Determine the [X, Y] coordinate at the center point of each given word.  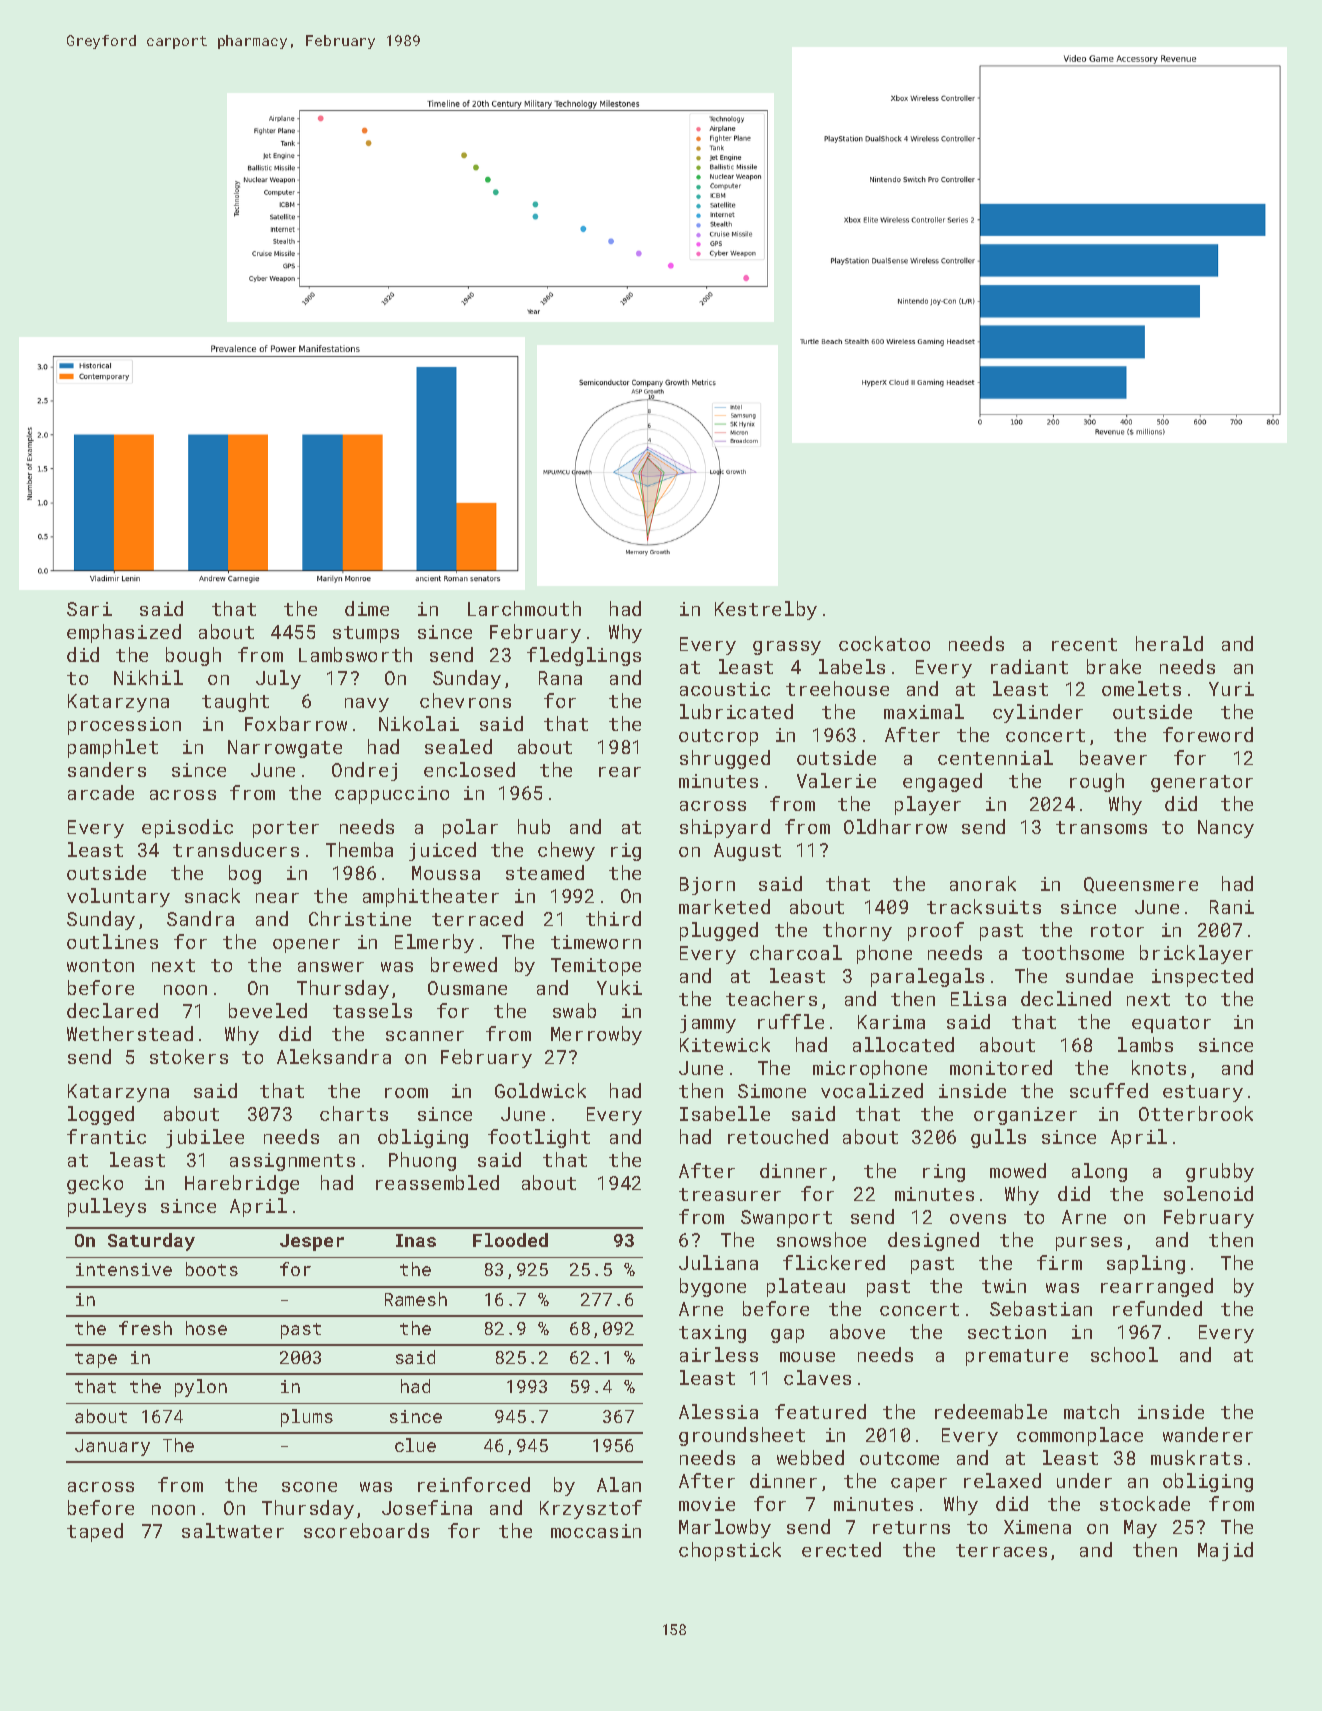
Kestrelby [766, 610]
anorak [983, 883]
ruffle [791, 1021]
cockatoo [884, 643]
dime [367, 608]
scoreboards [366, 1530]
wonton [100, 965]
